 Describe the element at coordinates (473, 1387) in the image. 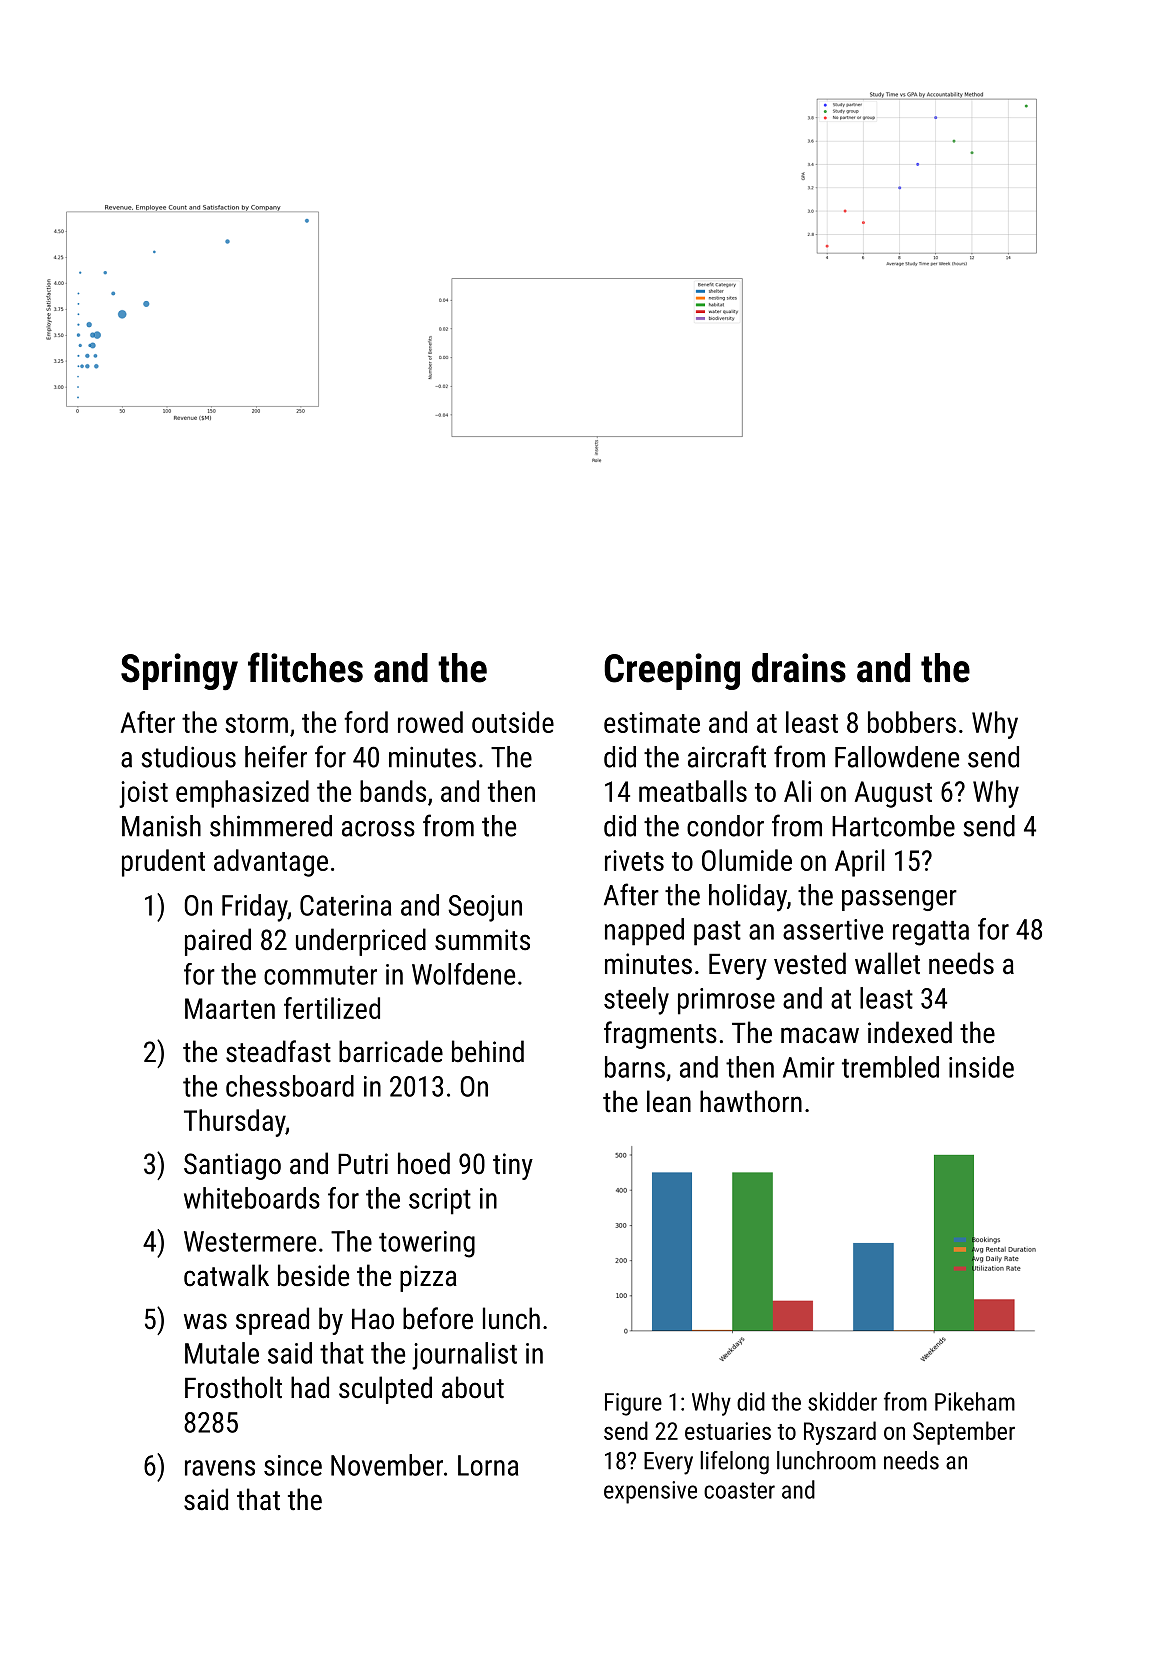

I see `about` at that location.
